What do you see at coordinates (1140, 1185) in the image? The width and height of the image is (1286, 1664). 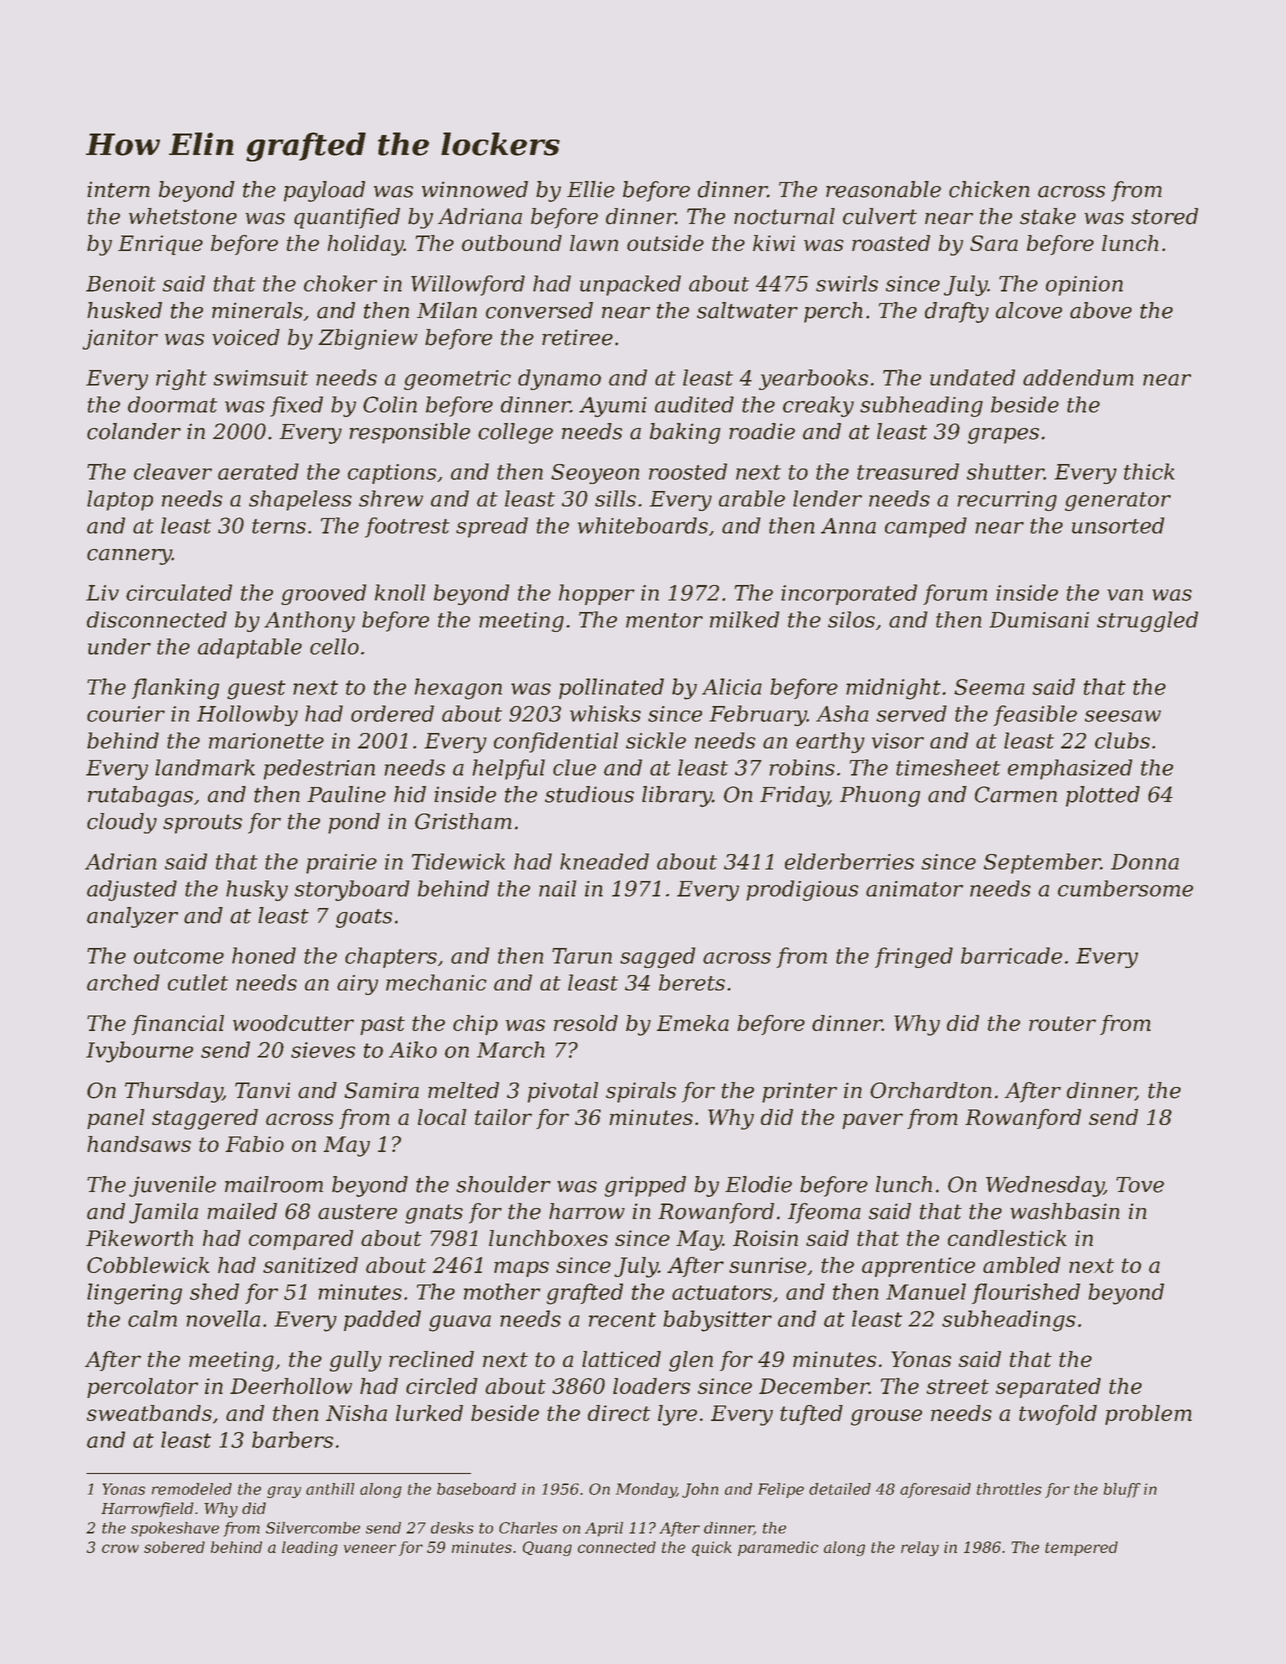 I see `Tove` at bounding box center [1140, 1185].
